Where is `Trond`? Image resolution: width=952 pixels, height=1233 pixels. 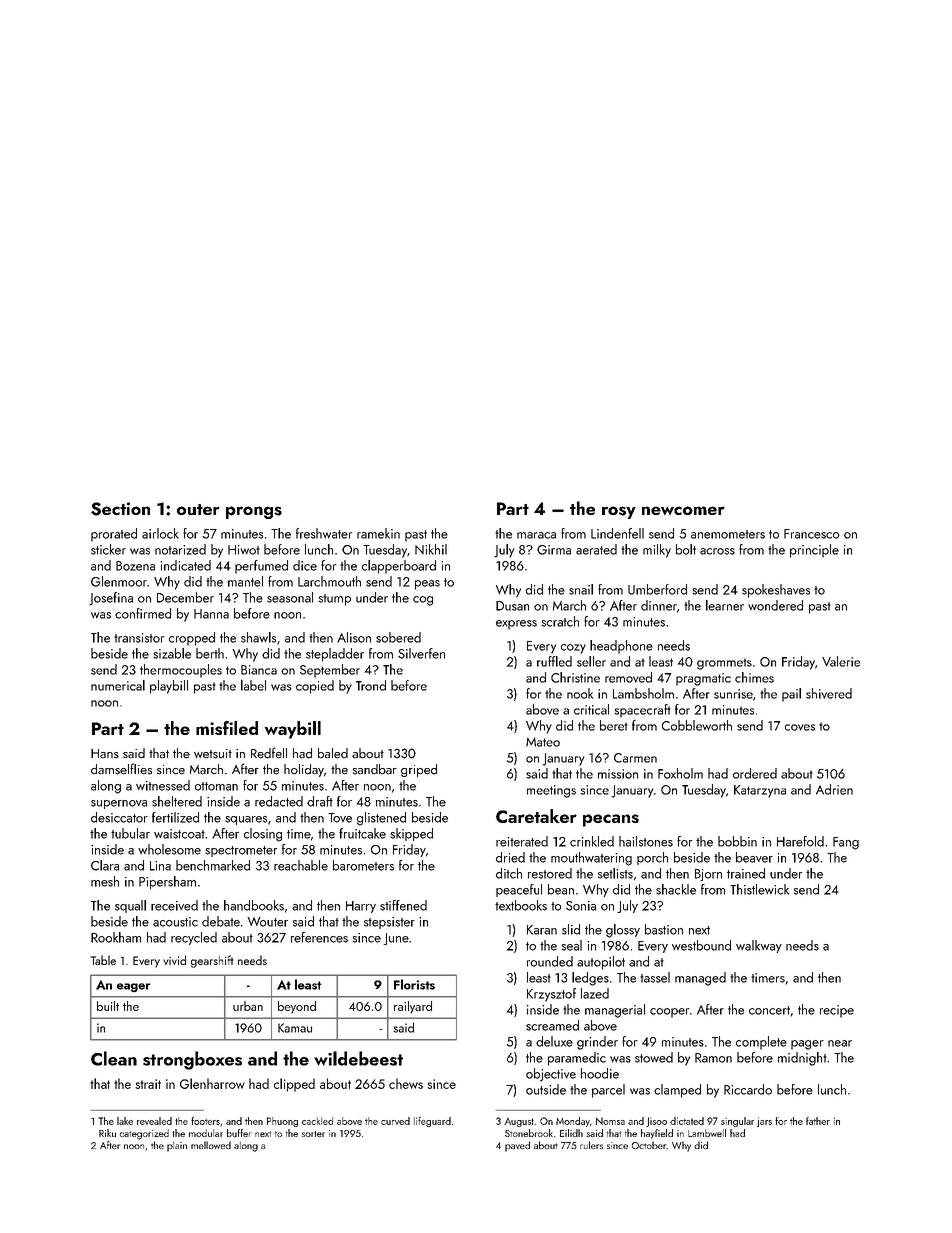 Trond is located at coordinates (371, 685).
